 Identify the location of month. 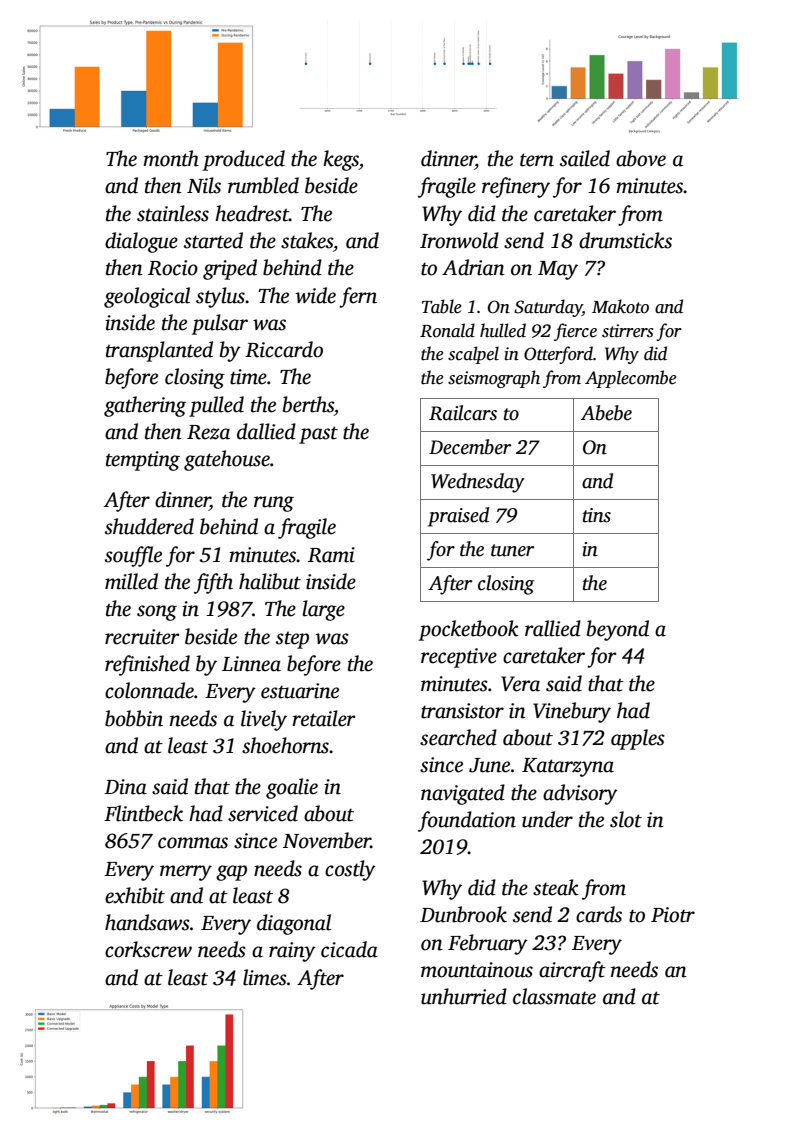
(171, 158).
